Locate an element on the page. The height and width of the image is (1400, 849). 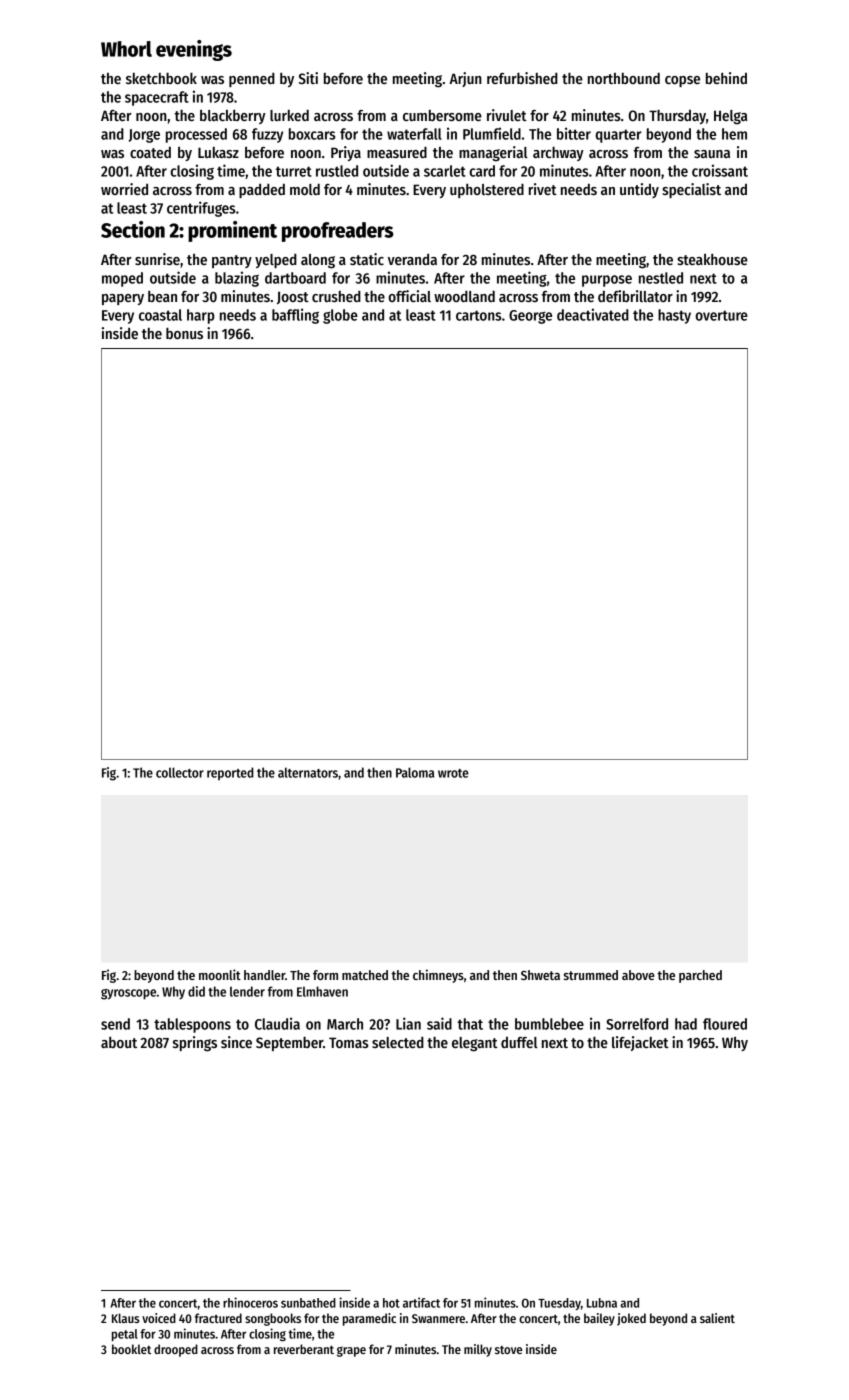
collector is located at coordinates (180, 772).
